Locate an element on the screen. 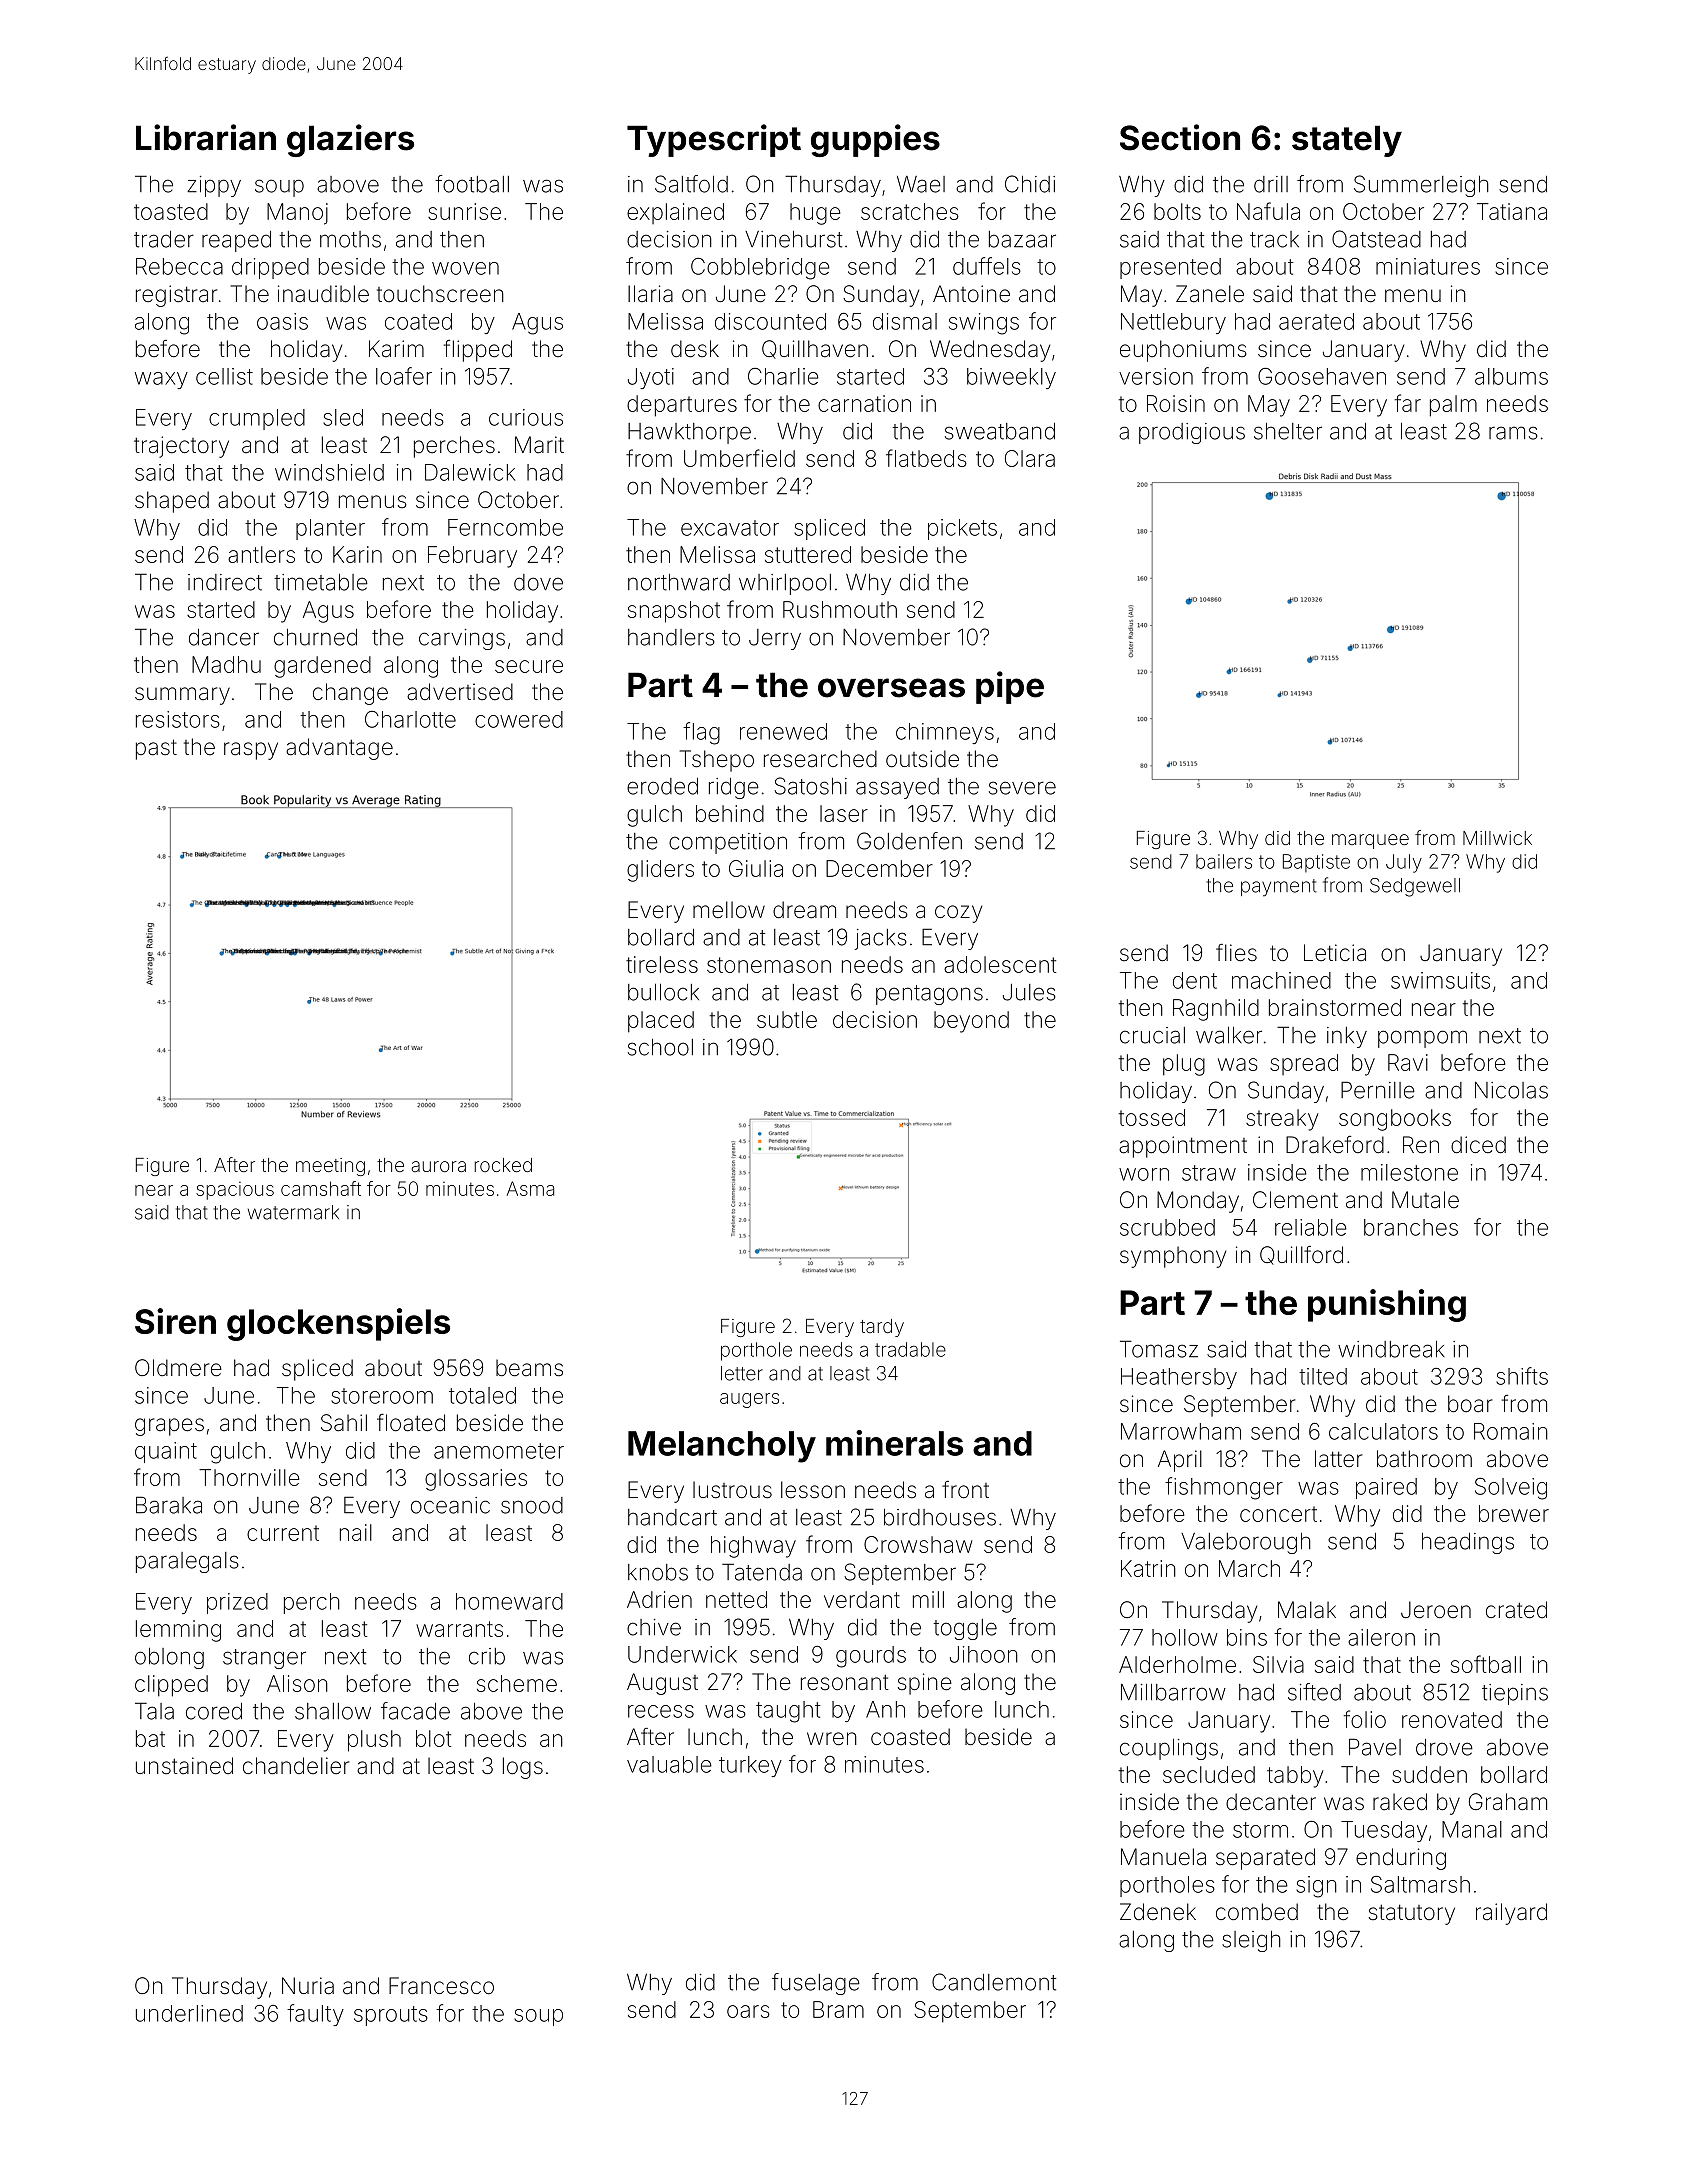 The height and width of the screenshot is (2178, 1683). Typescript is located at coordinates (714, 140).
